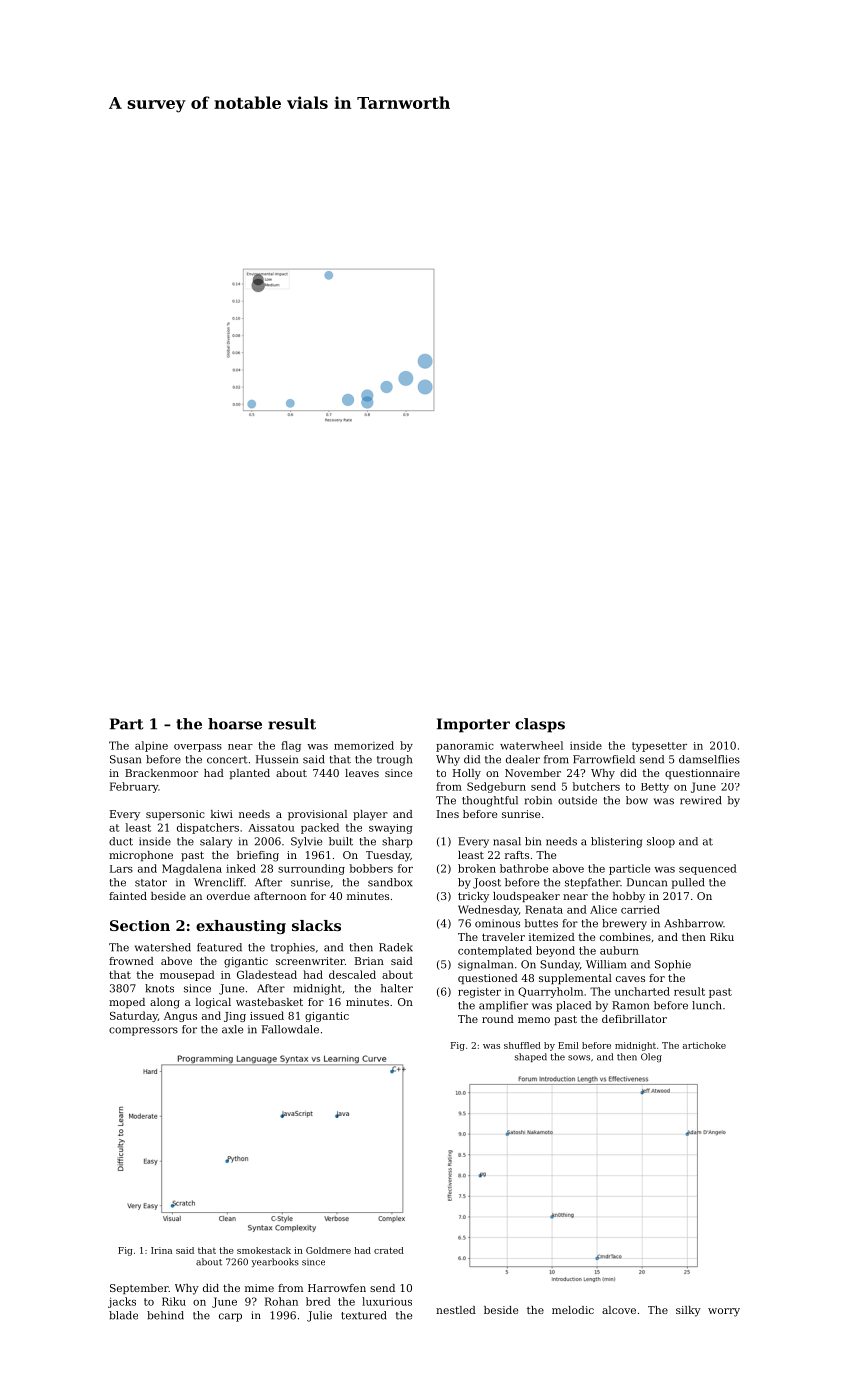 Image resolution: width=849 pixels, height=1400 pixels. What do you see at coordinates (396, 947) in the screenshot?
I see `Radek` at bounding box center [396, 947].
